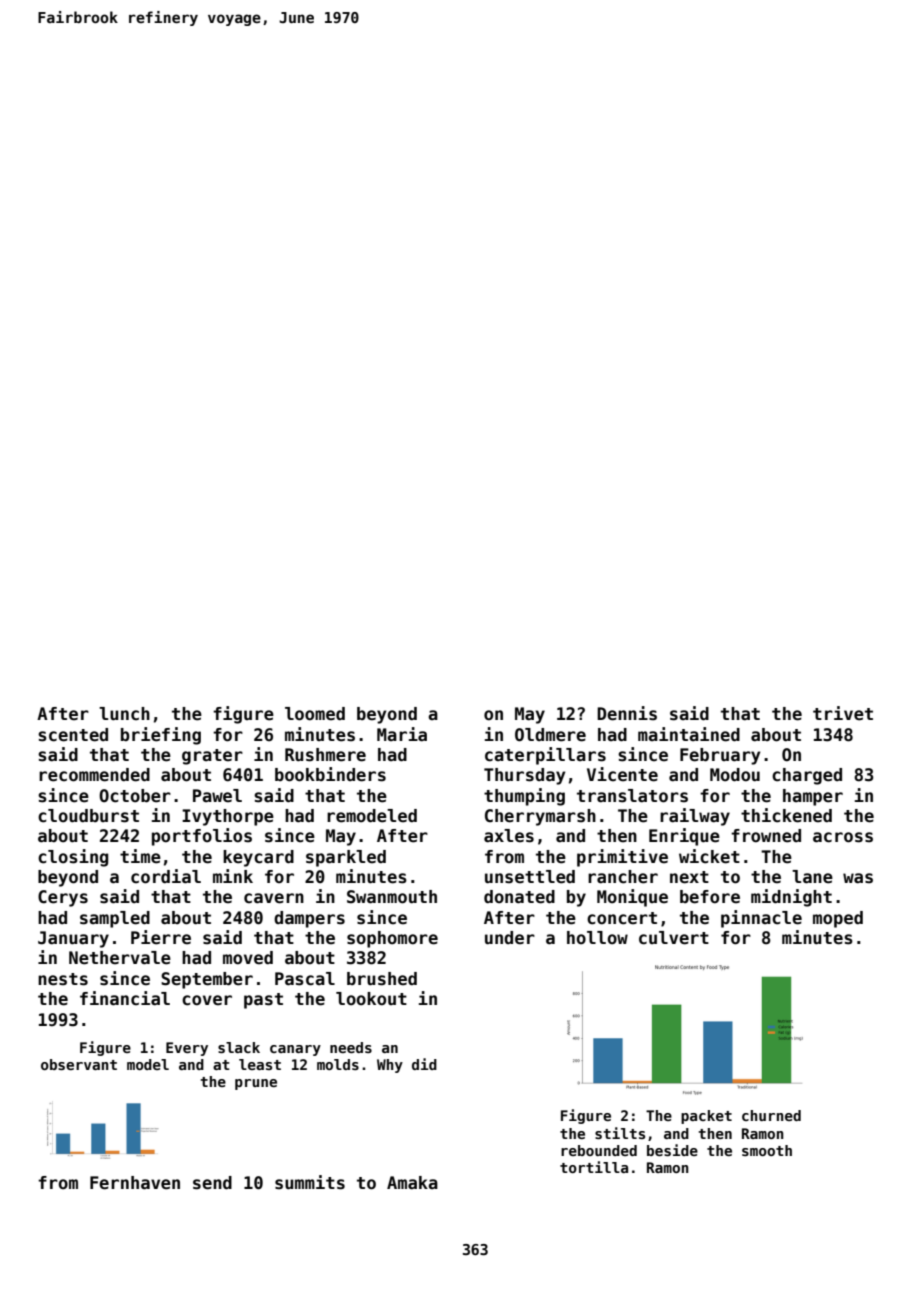 The image size is (924, 1308). What do you see at coordinates (371, 999) in the screenshot?
I see `lookout` at bounding box center [371, 999].
